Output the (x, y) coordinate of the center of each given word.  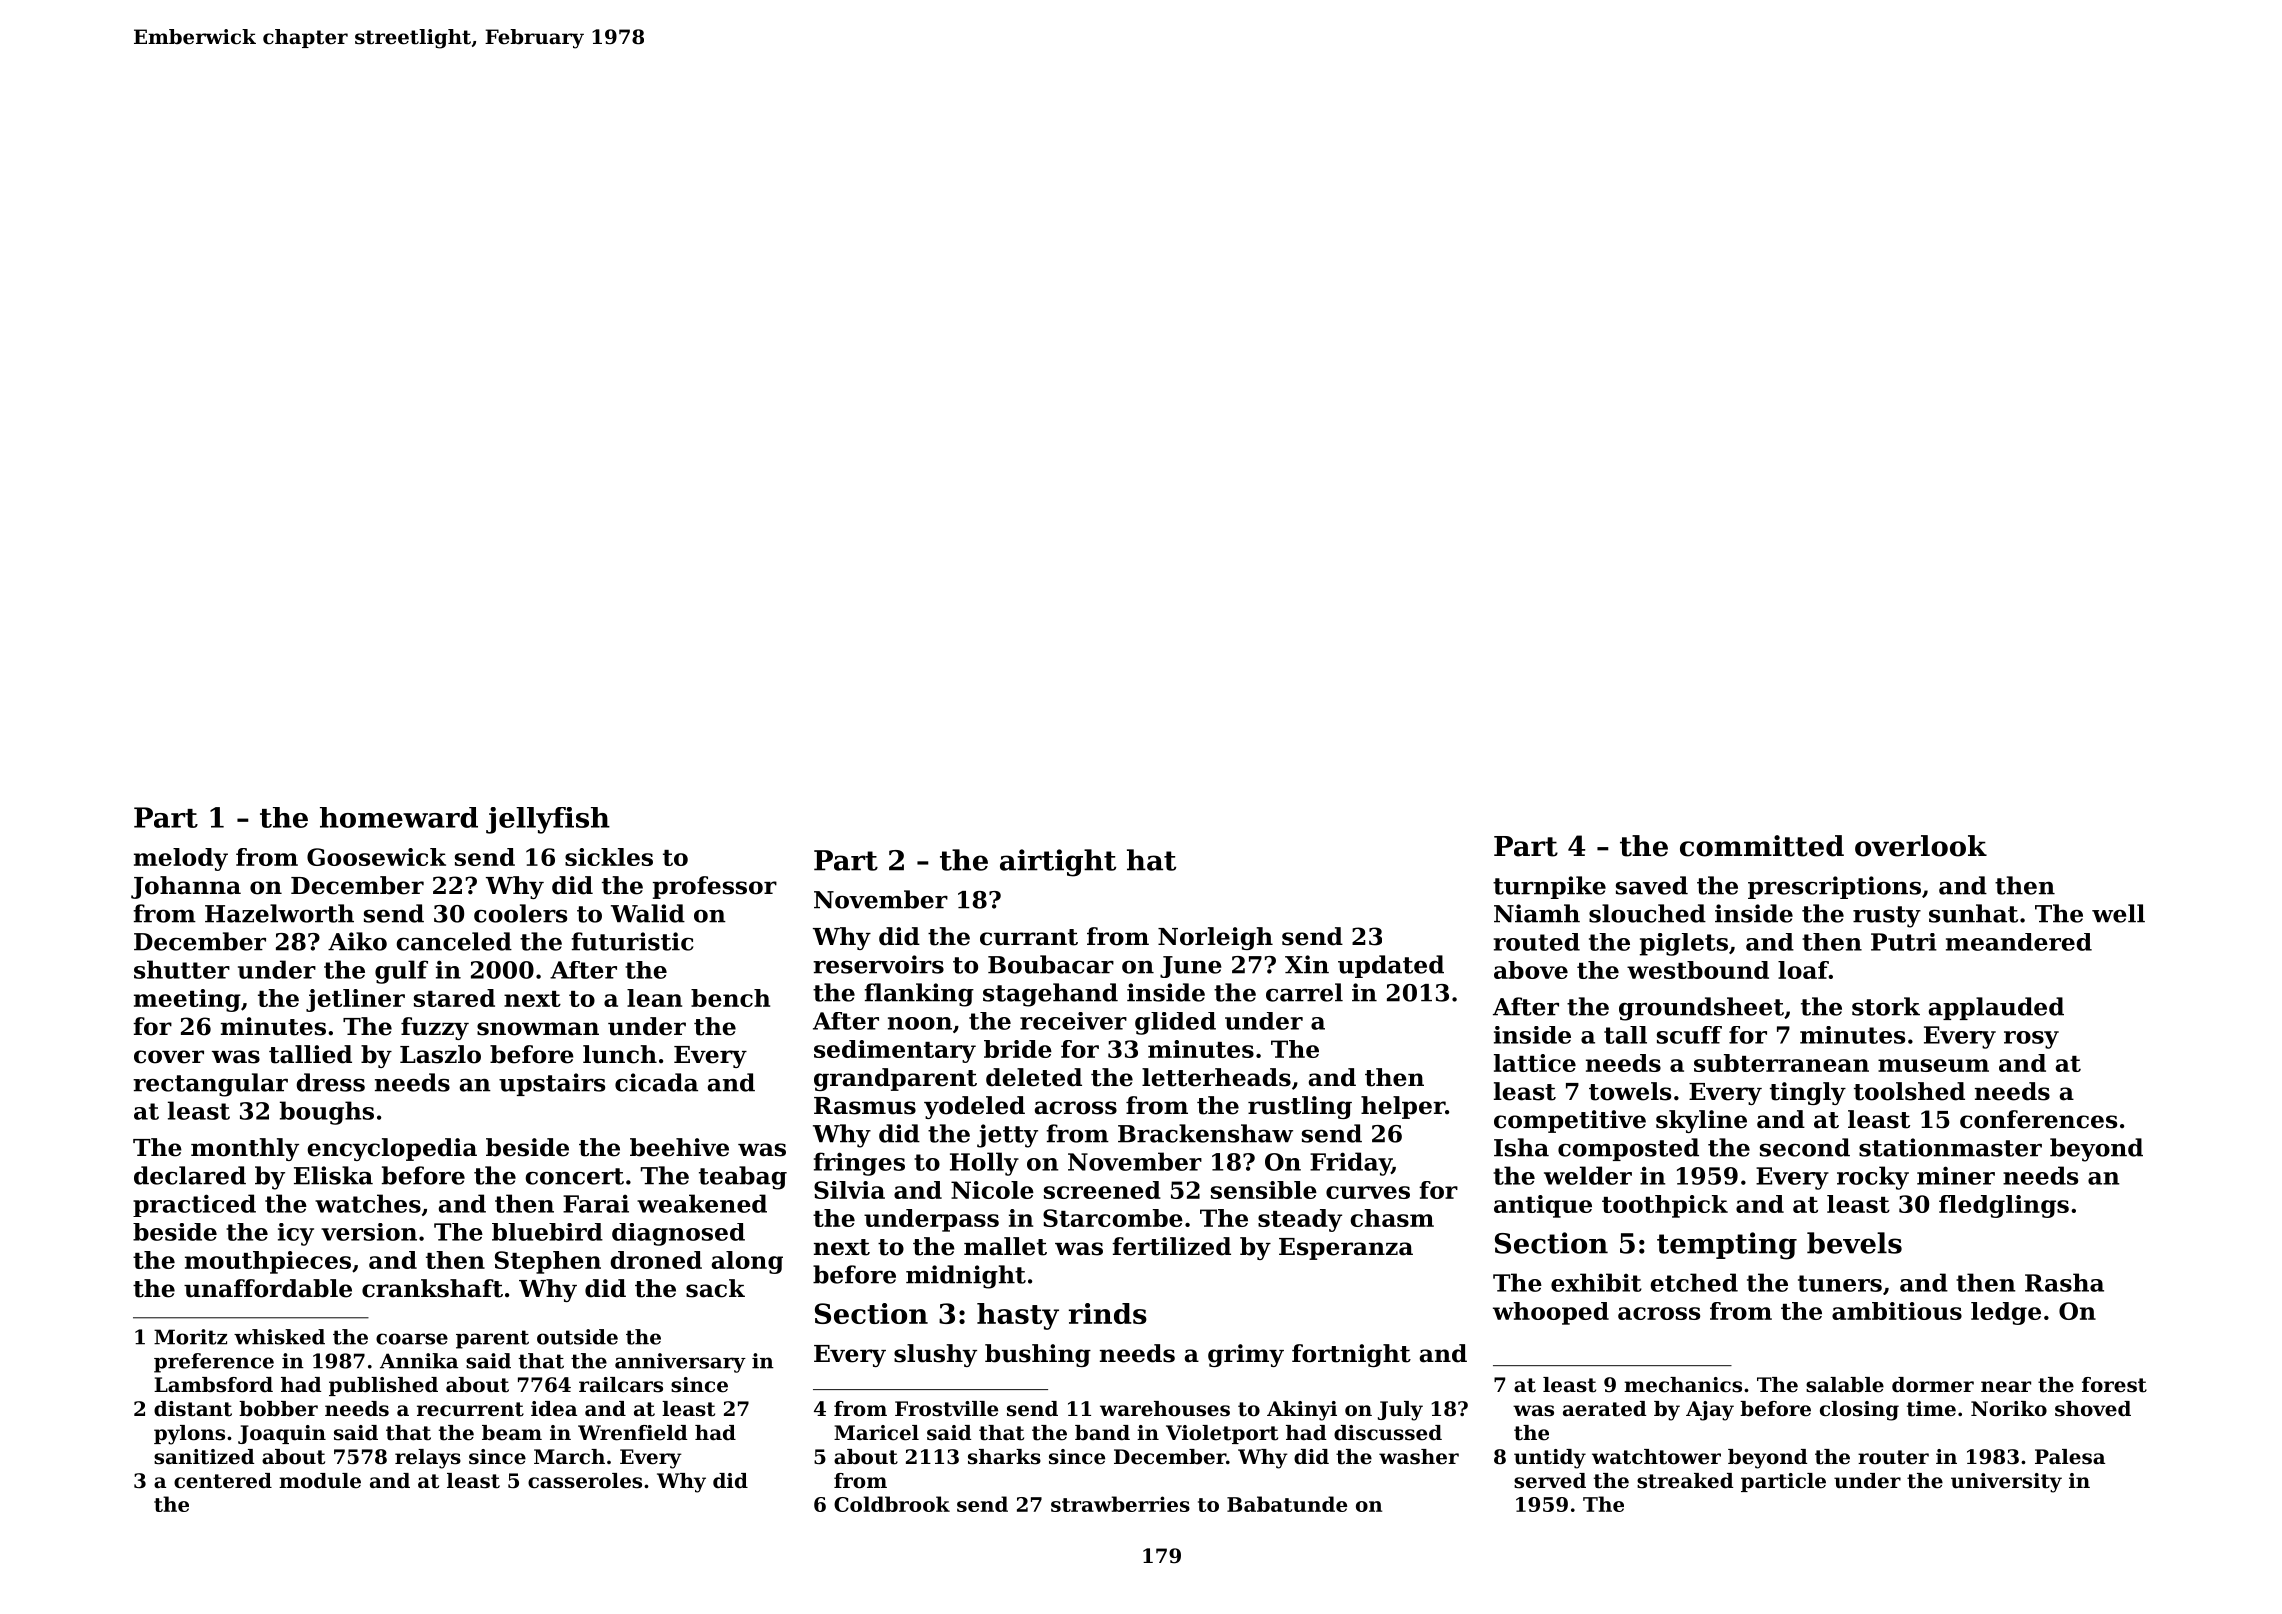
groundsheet (1701, 1009)
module (320, 1481)
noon (920, 1023)
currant (1029, 937)
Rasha (2064, 1282)
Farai (596, 1203)
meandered (2019, 942)
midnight (966, 1277)
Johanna (186, 887)
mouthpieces (268, 1262)
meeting (187, 1000)
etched (1694, 1282)
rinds (1108, 1313)
